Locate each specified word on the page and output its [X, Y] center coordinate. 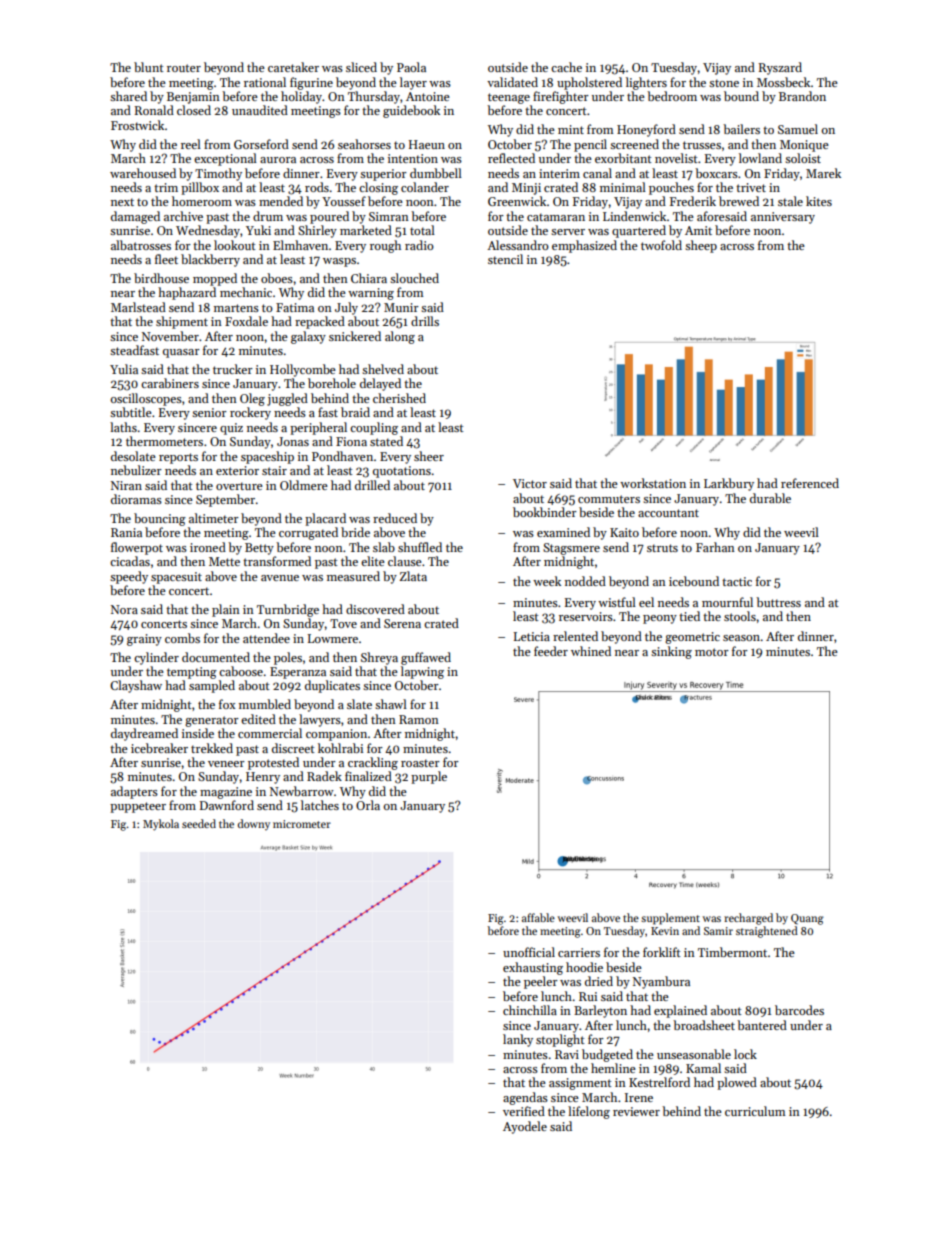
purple [429, 777]
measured [353, 576]
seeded [199, 823]
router [184, 68]
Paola [411, 67]
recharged [748, 919]
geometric [692, 638]
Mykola [161, 825]
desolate [133, 456]
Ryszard [780, 68]
